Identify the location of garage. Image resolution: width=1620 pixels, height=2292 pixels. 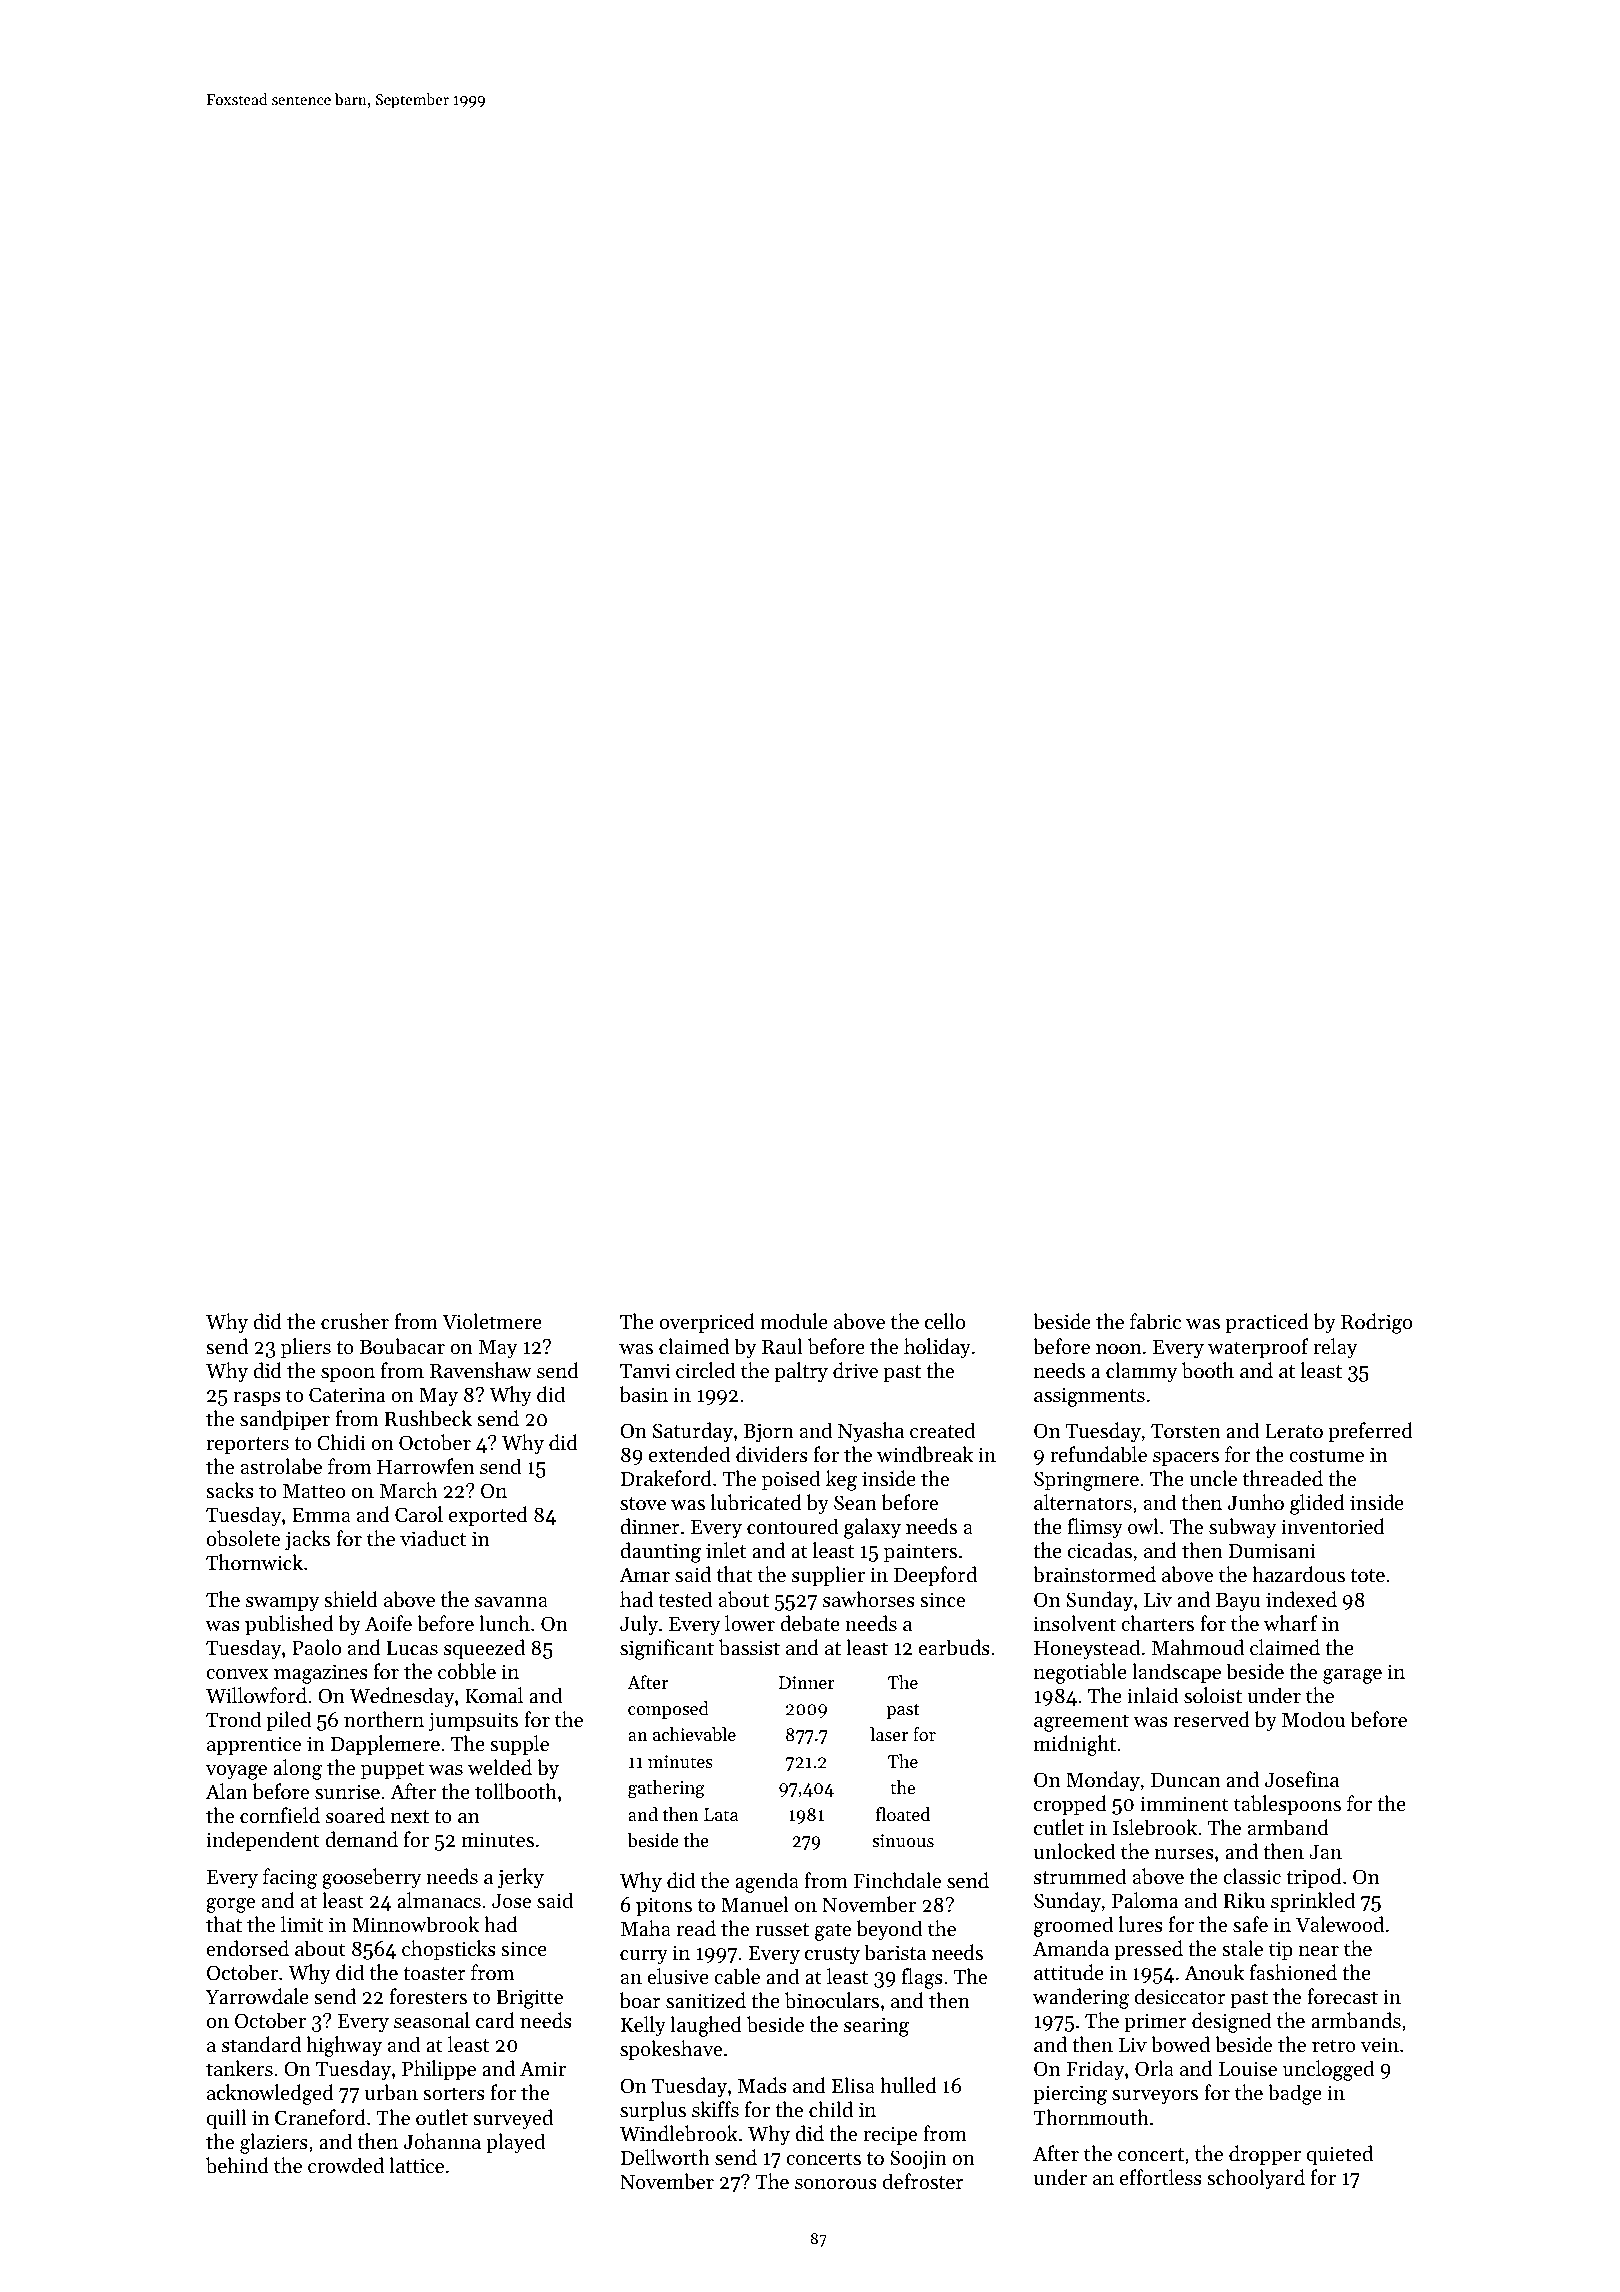
(1352, 1676).
